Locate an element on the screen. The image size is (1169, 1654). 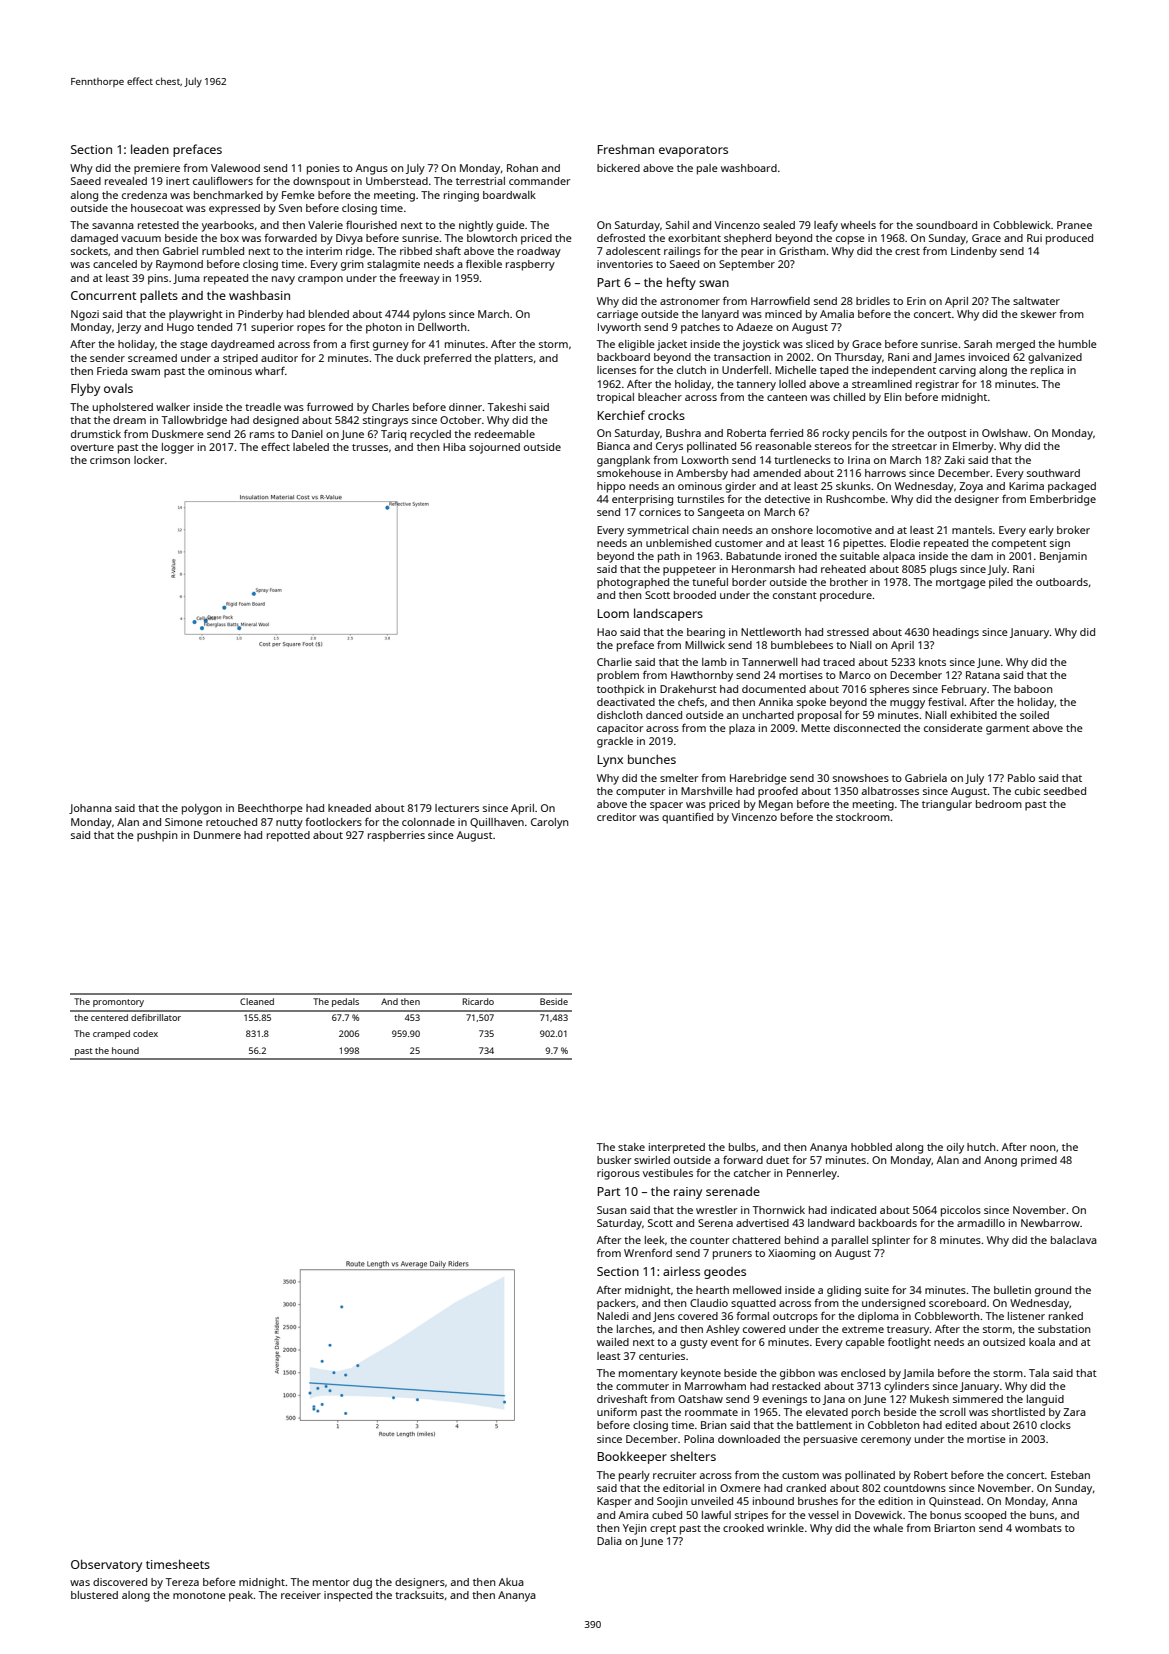
box is located at coordinates (230, 238).
